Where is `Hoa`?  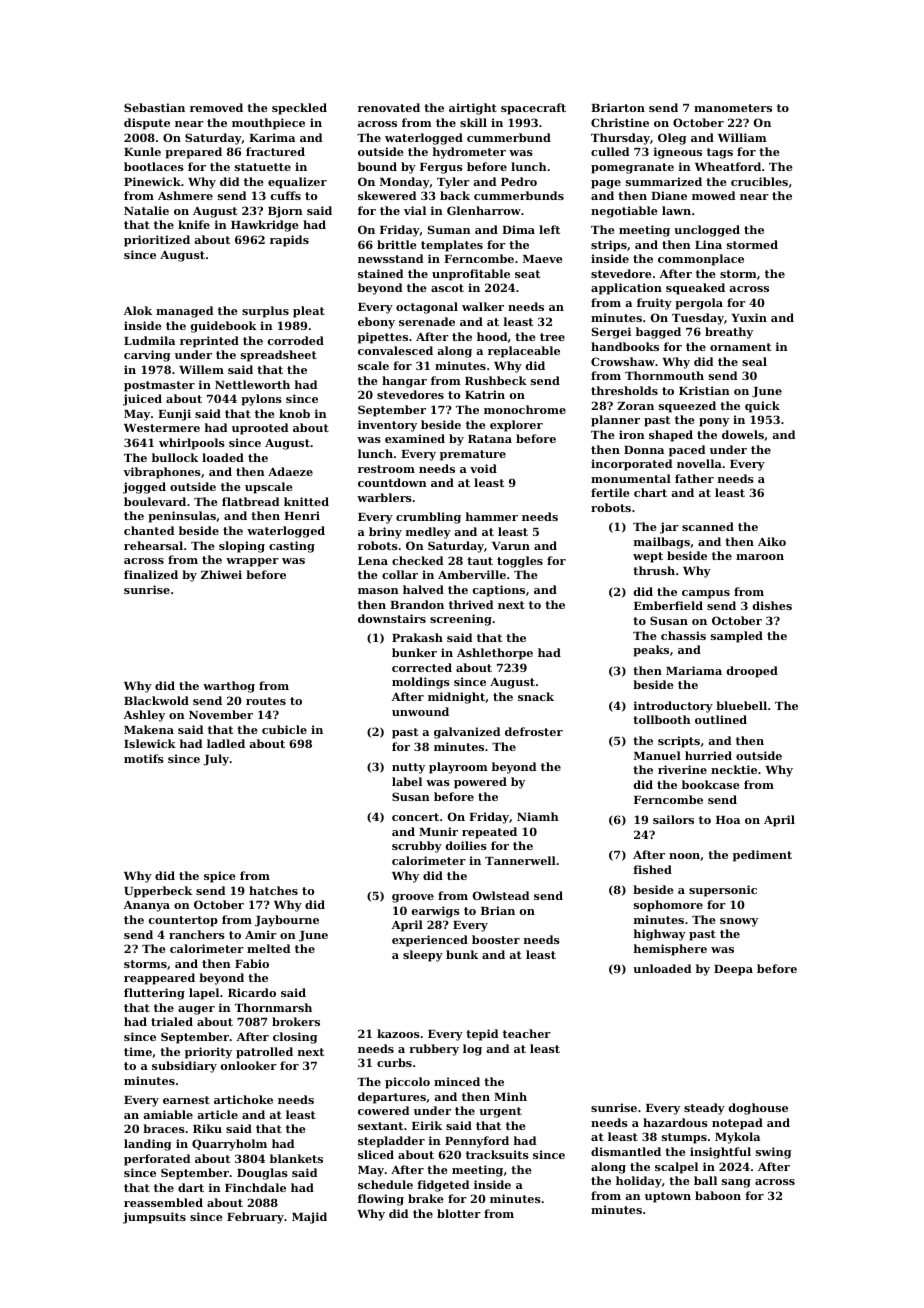 Hoa is located at coordinates (728, 820).
